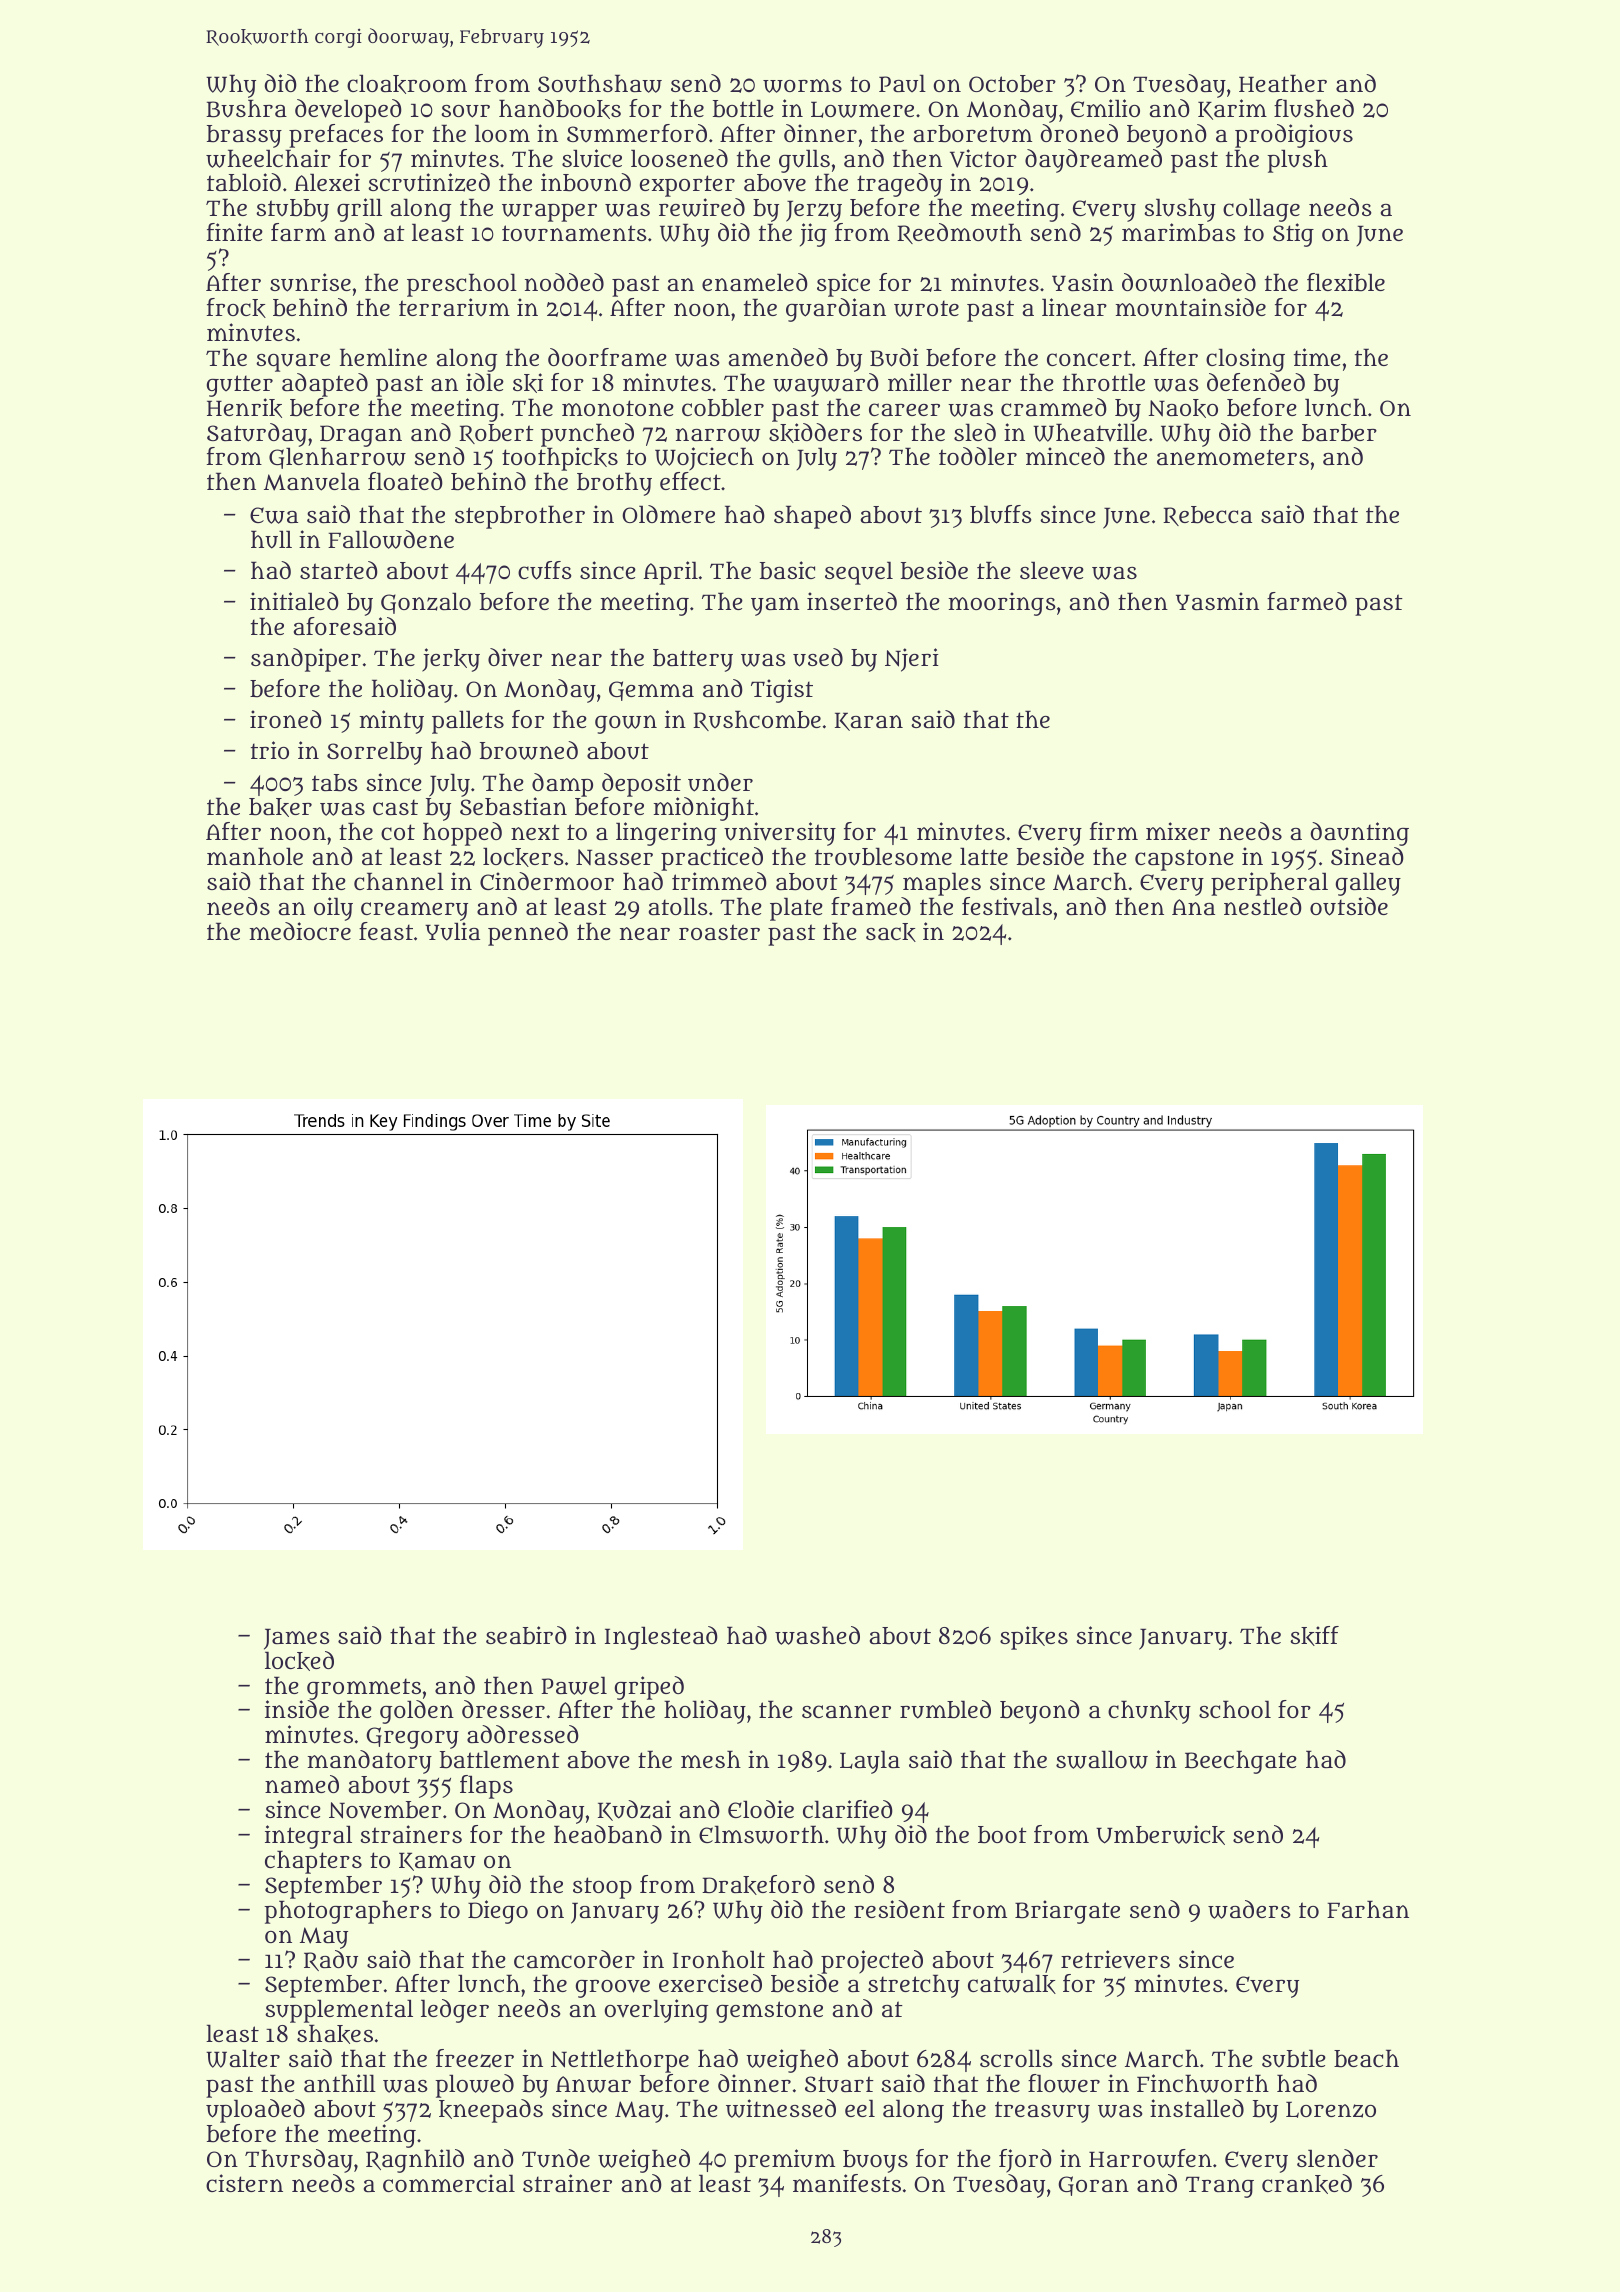 Image resolution: width=1620 pixels, height=2292 pixels. I want to click on cistern, so click(244, 2183).
